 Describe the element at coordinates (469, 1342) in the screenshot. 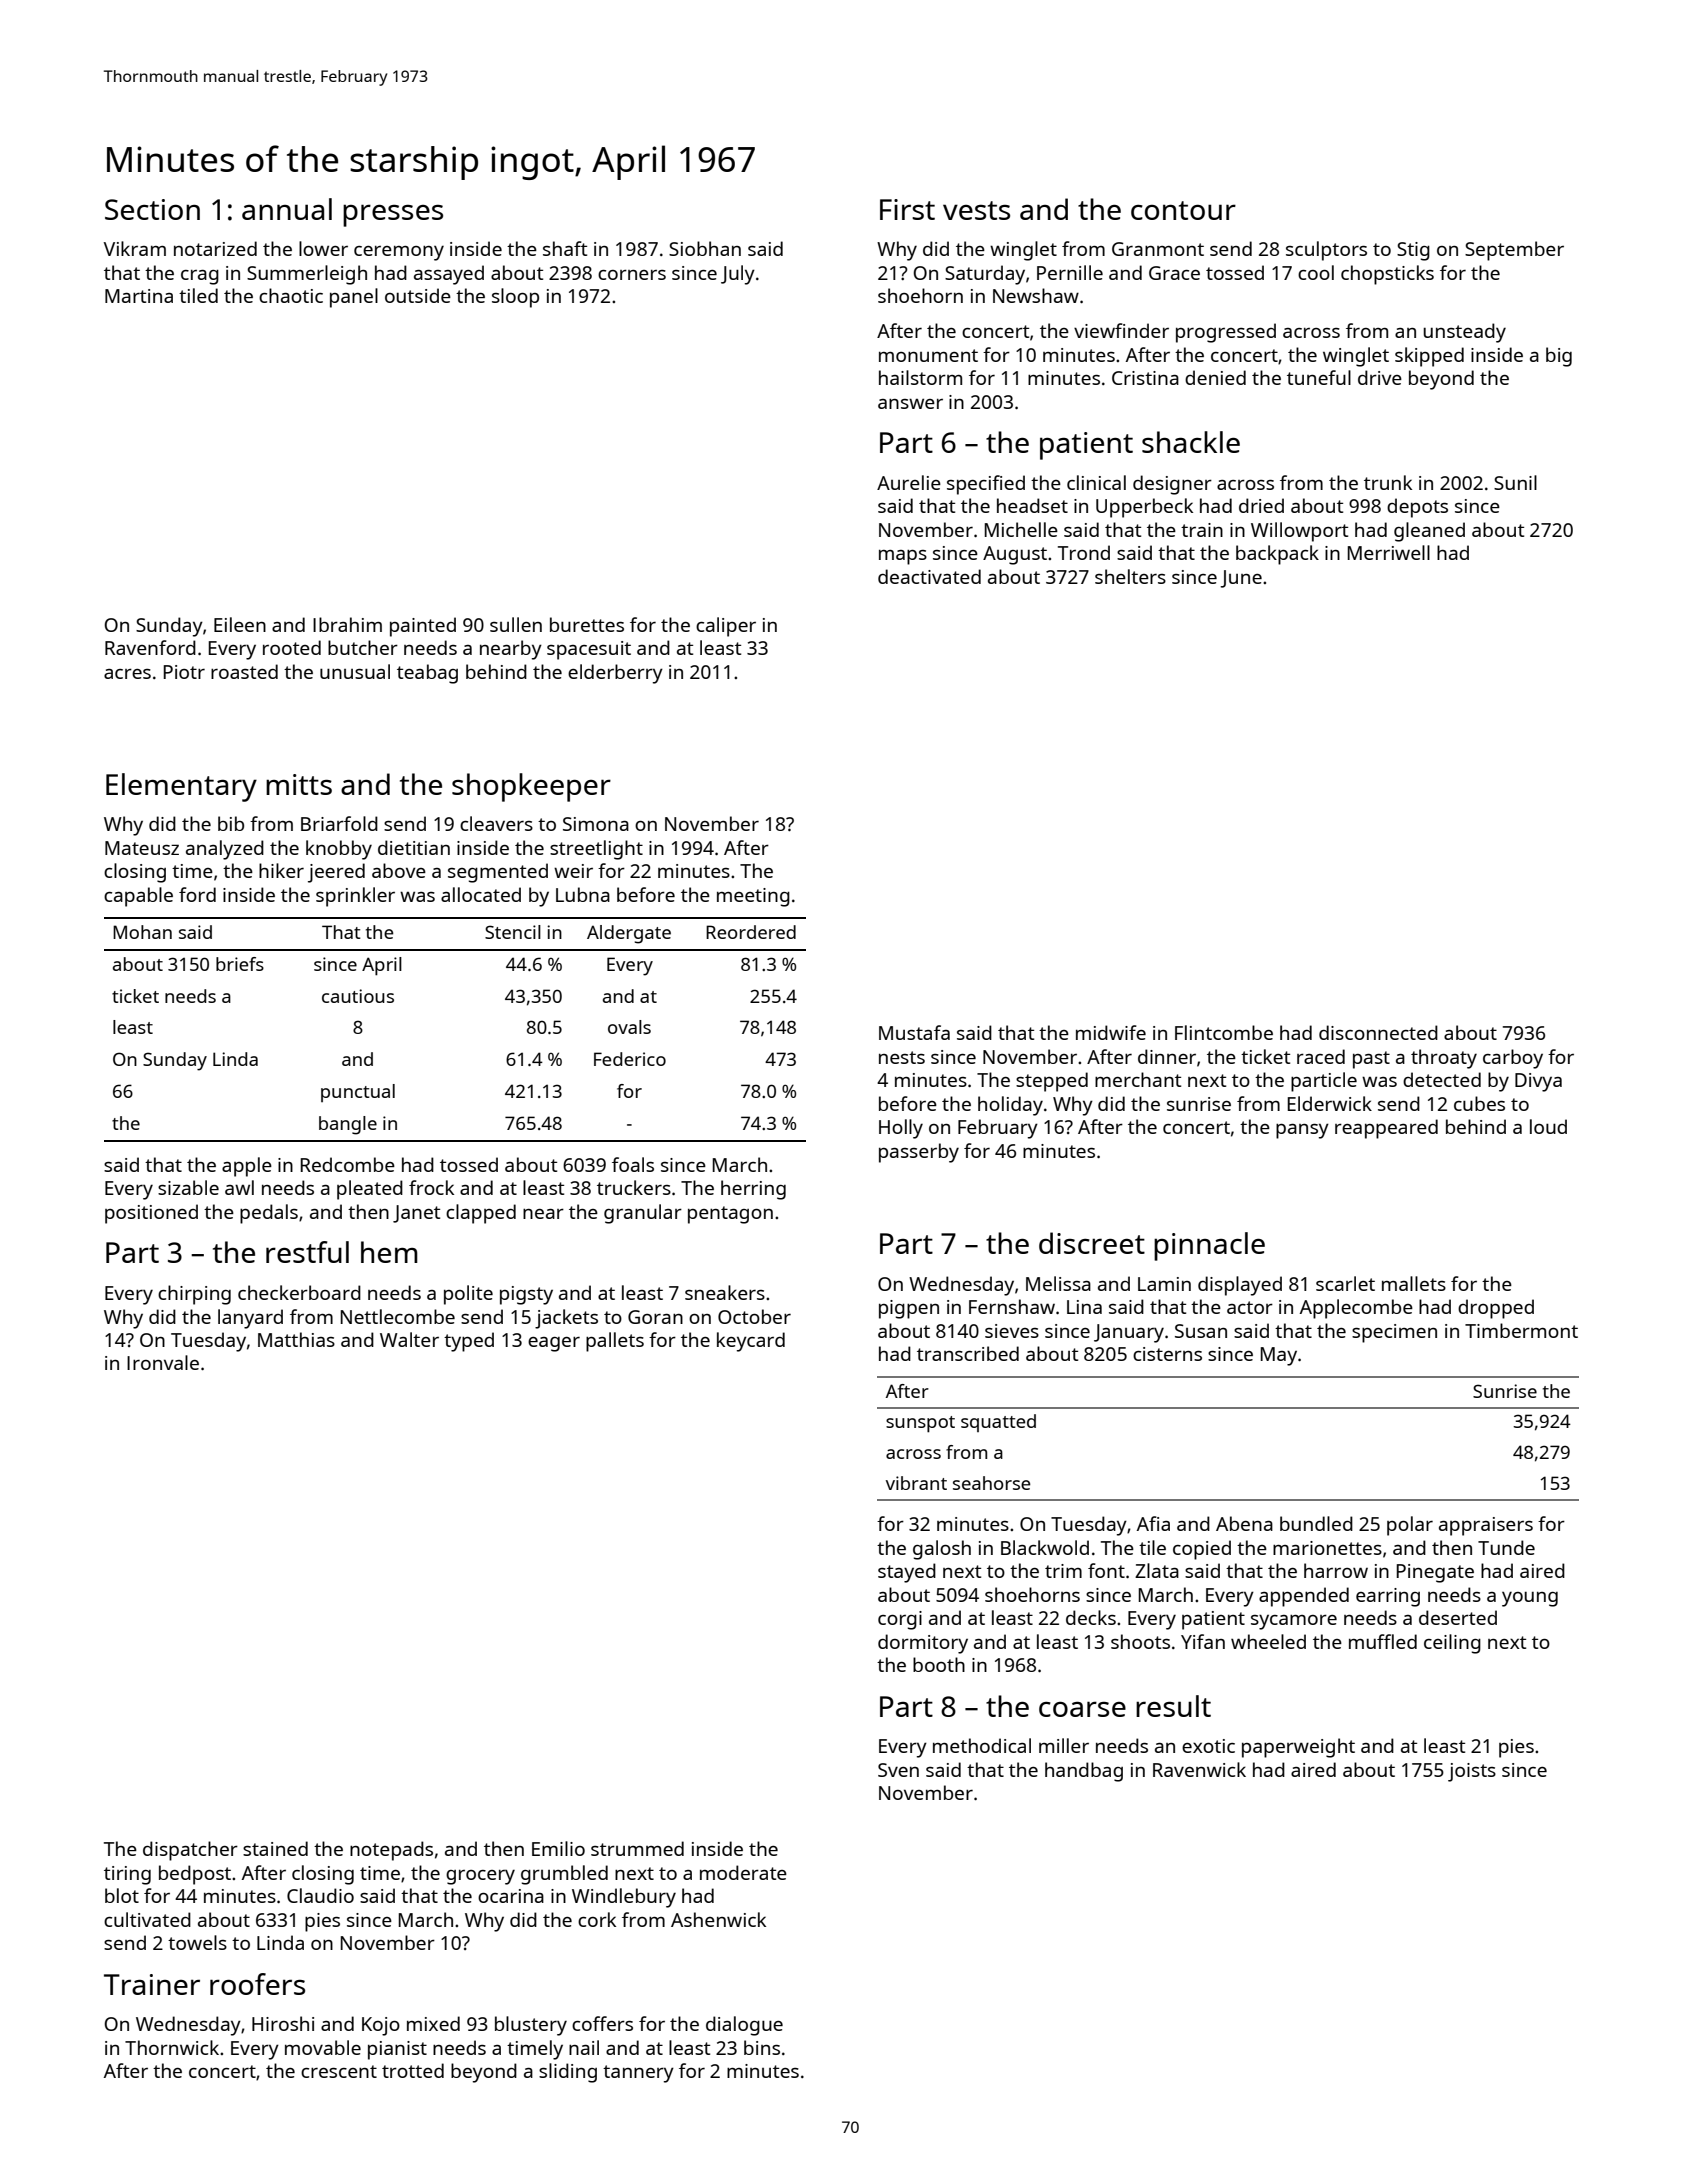

I see `typed` at that location.
